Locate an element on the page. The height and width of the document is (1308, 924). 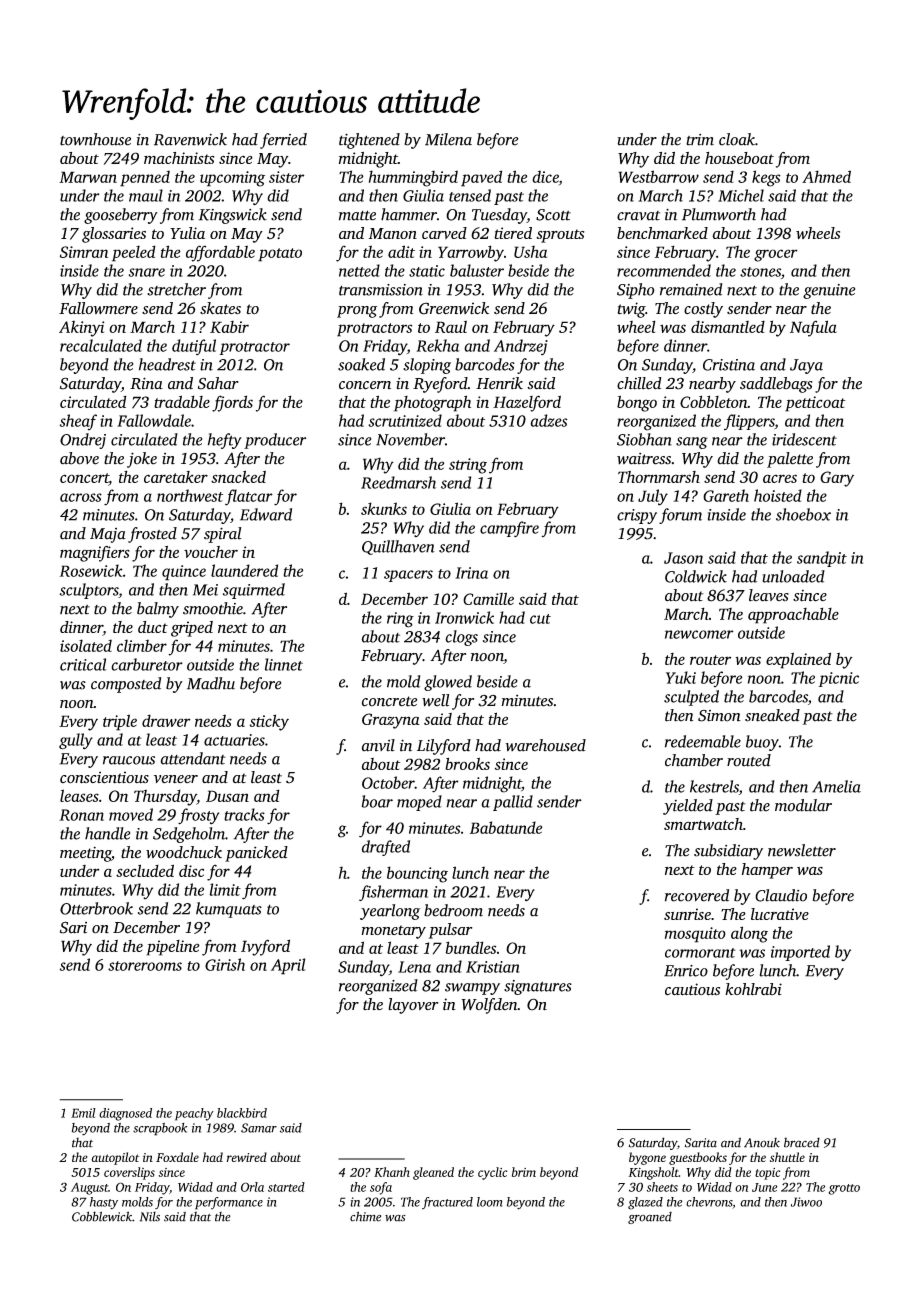
dice is located at coordinates (545, 176).
